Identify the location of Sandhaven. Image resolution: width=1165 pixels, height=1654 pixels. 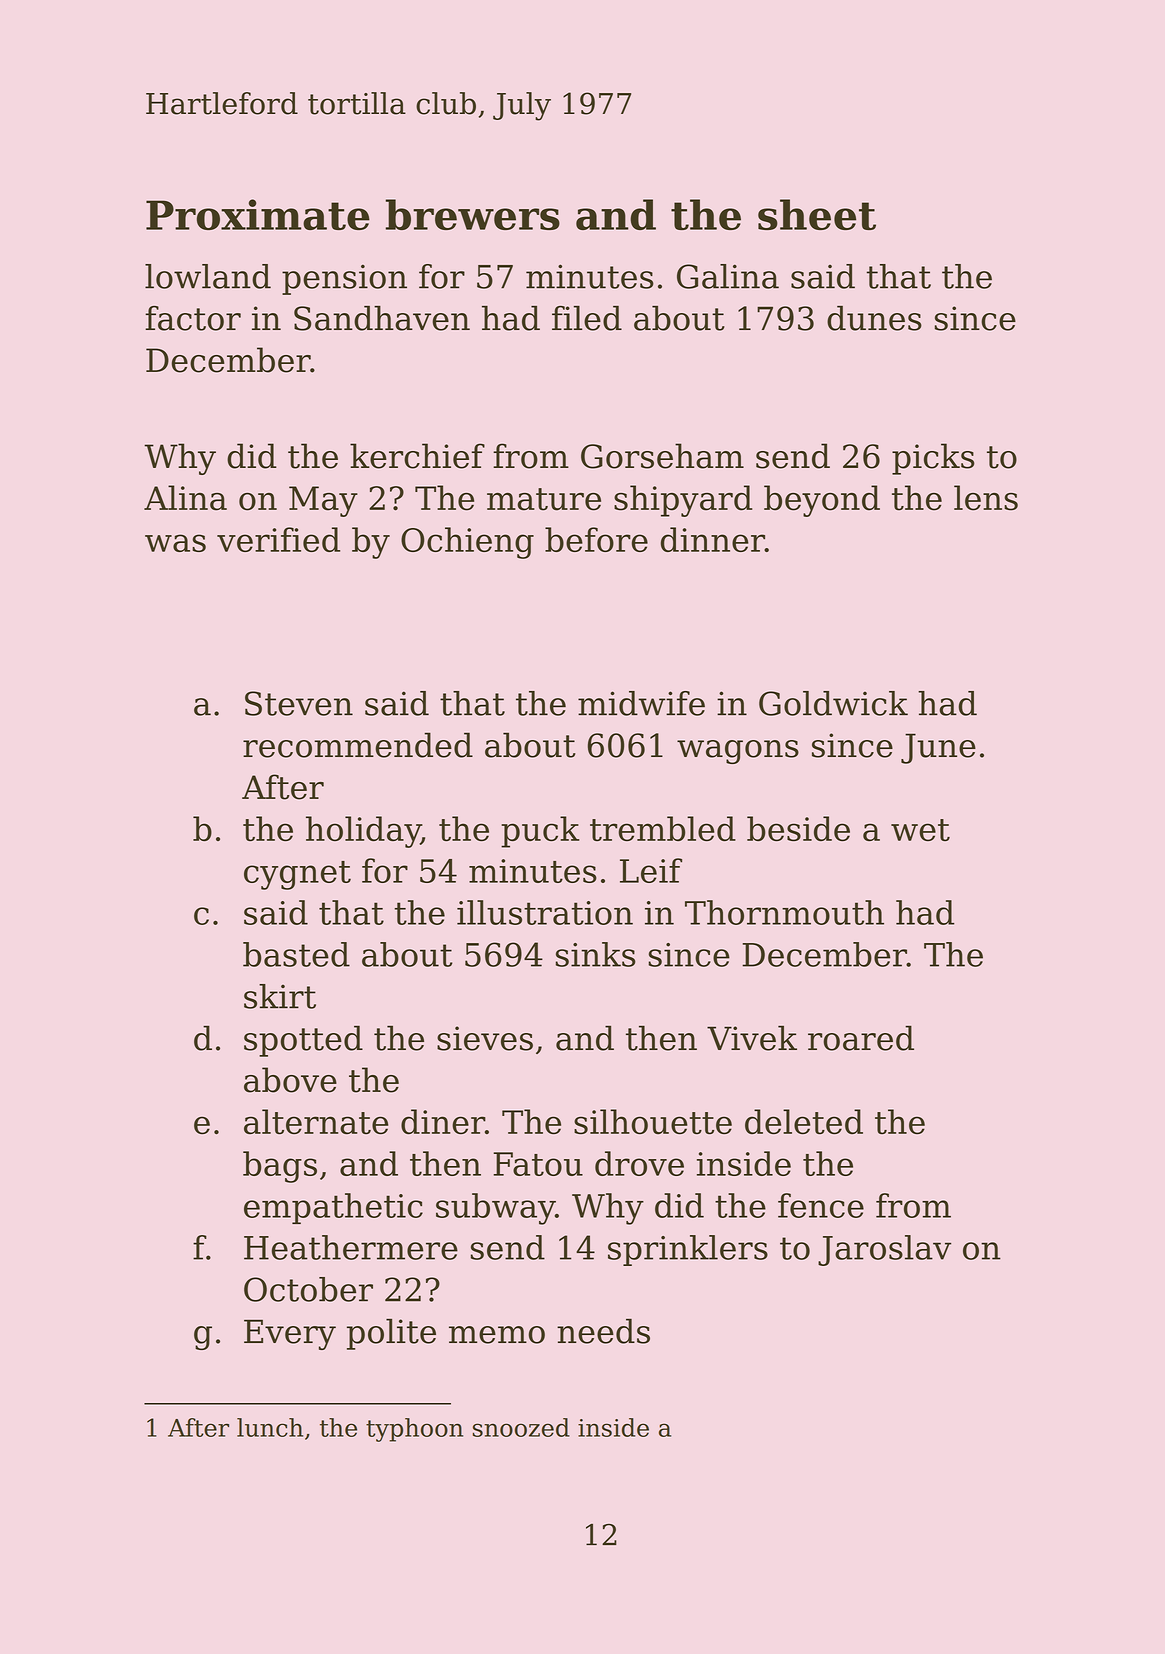
(382, 318).
